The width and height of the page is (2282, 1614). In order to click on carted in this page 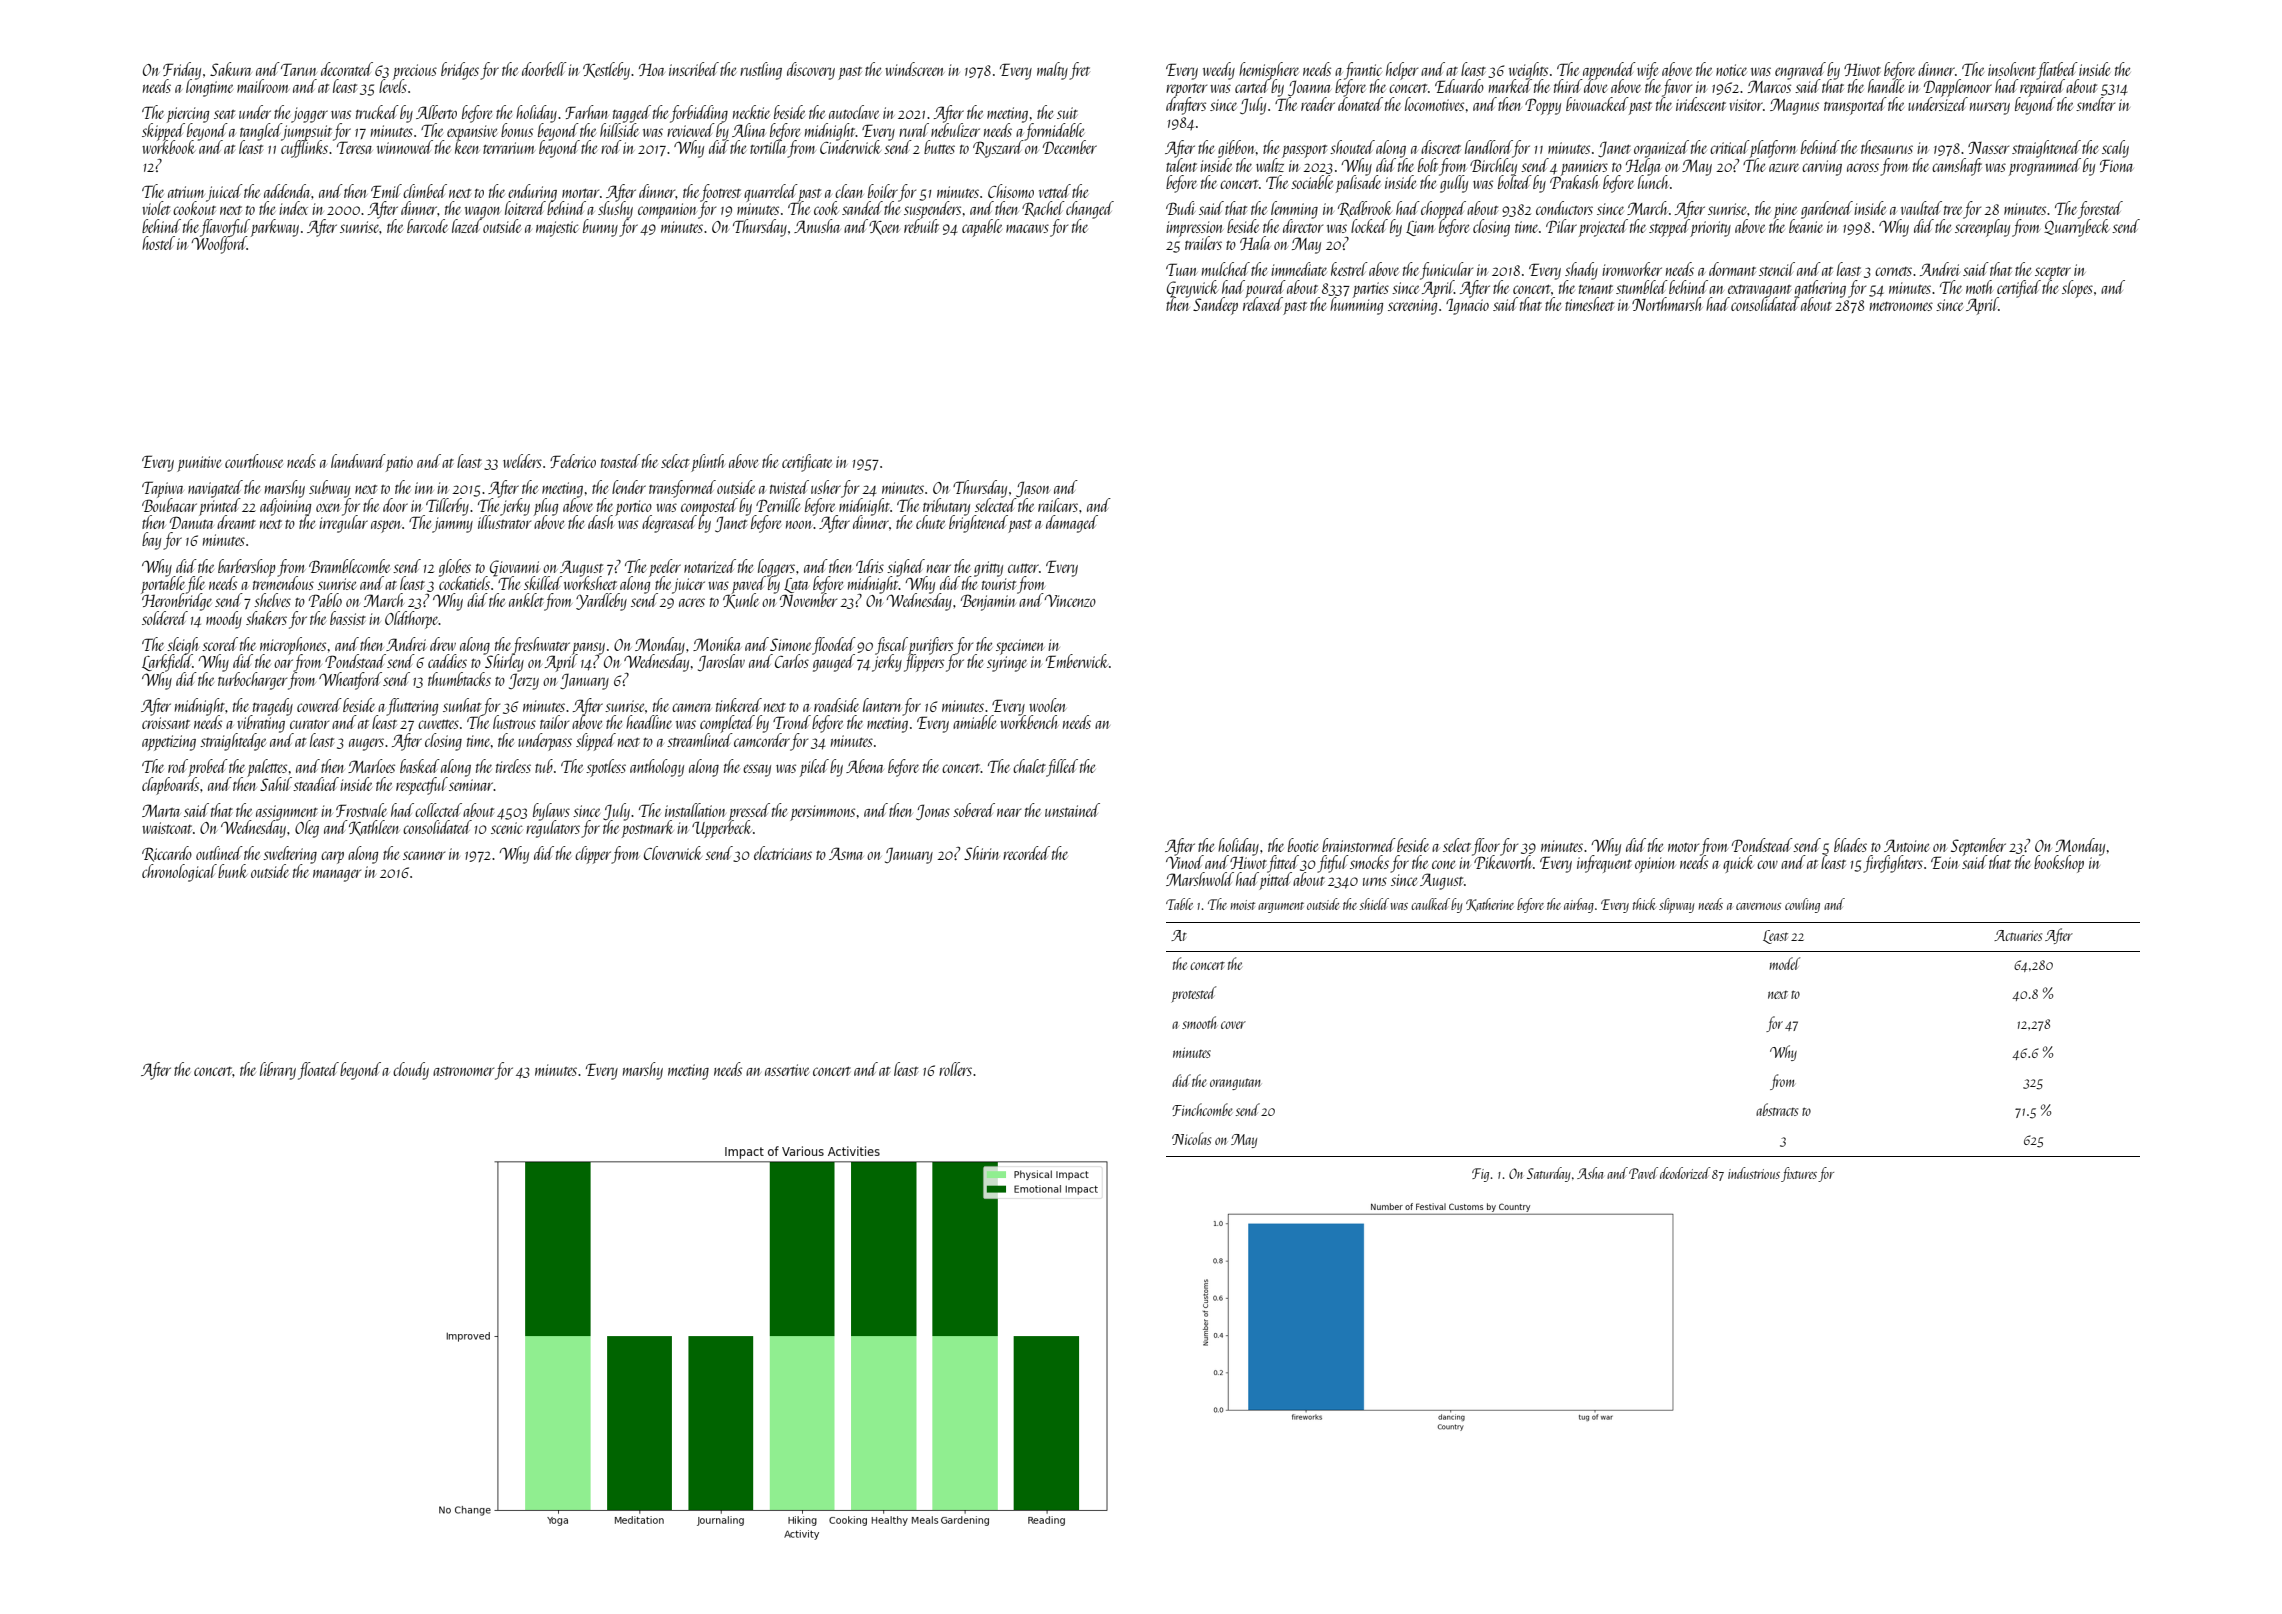, I will do `click(1251, 86)`.
